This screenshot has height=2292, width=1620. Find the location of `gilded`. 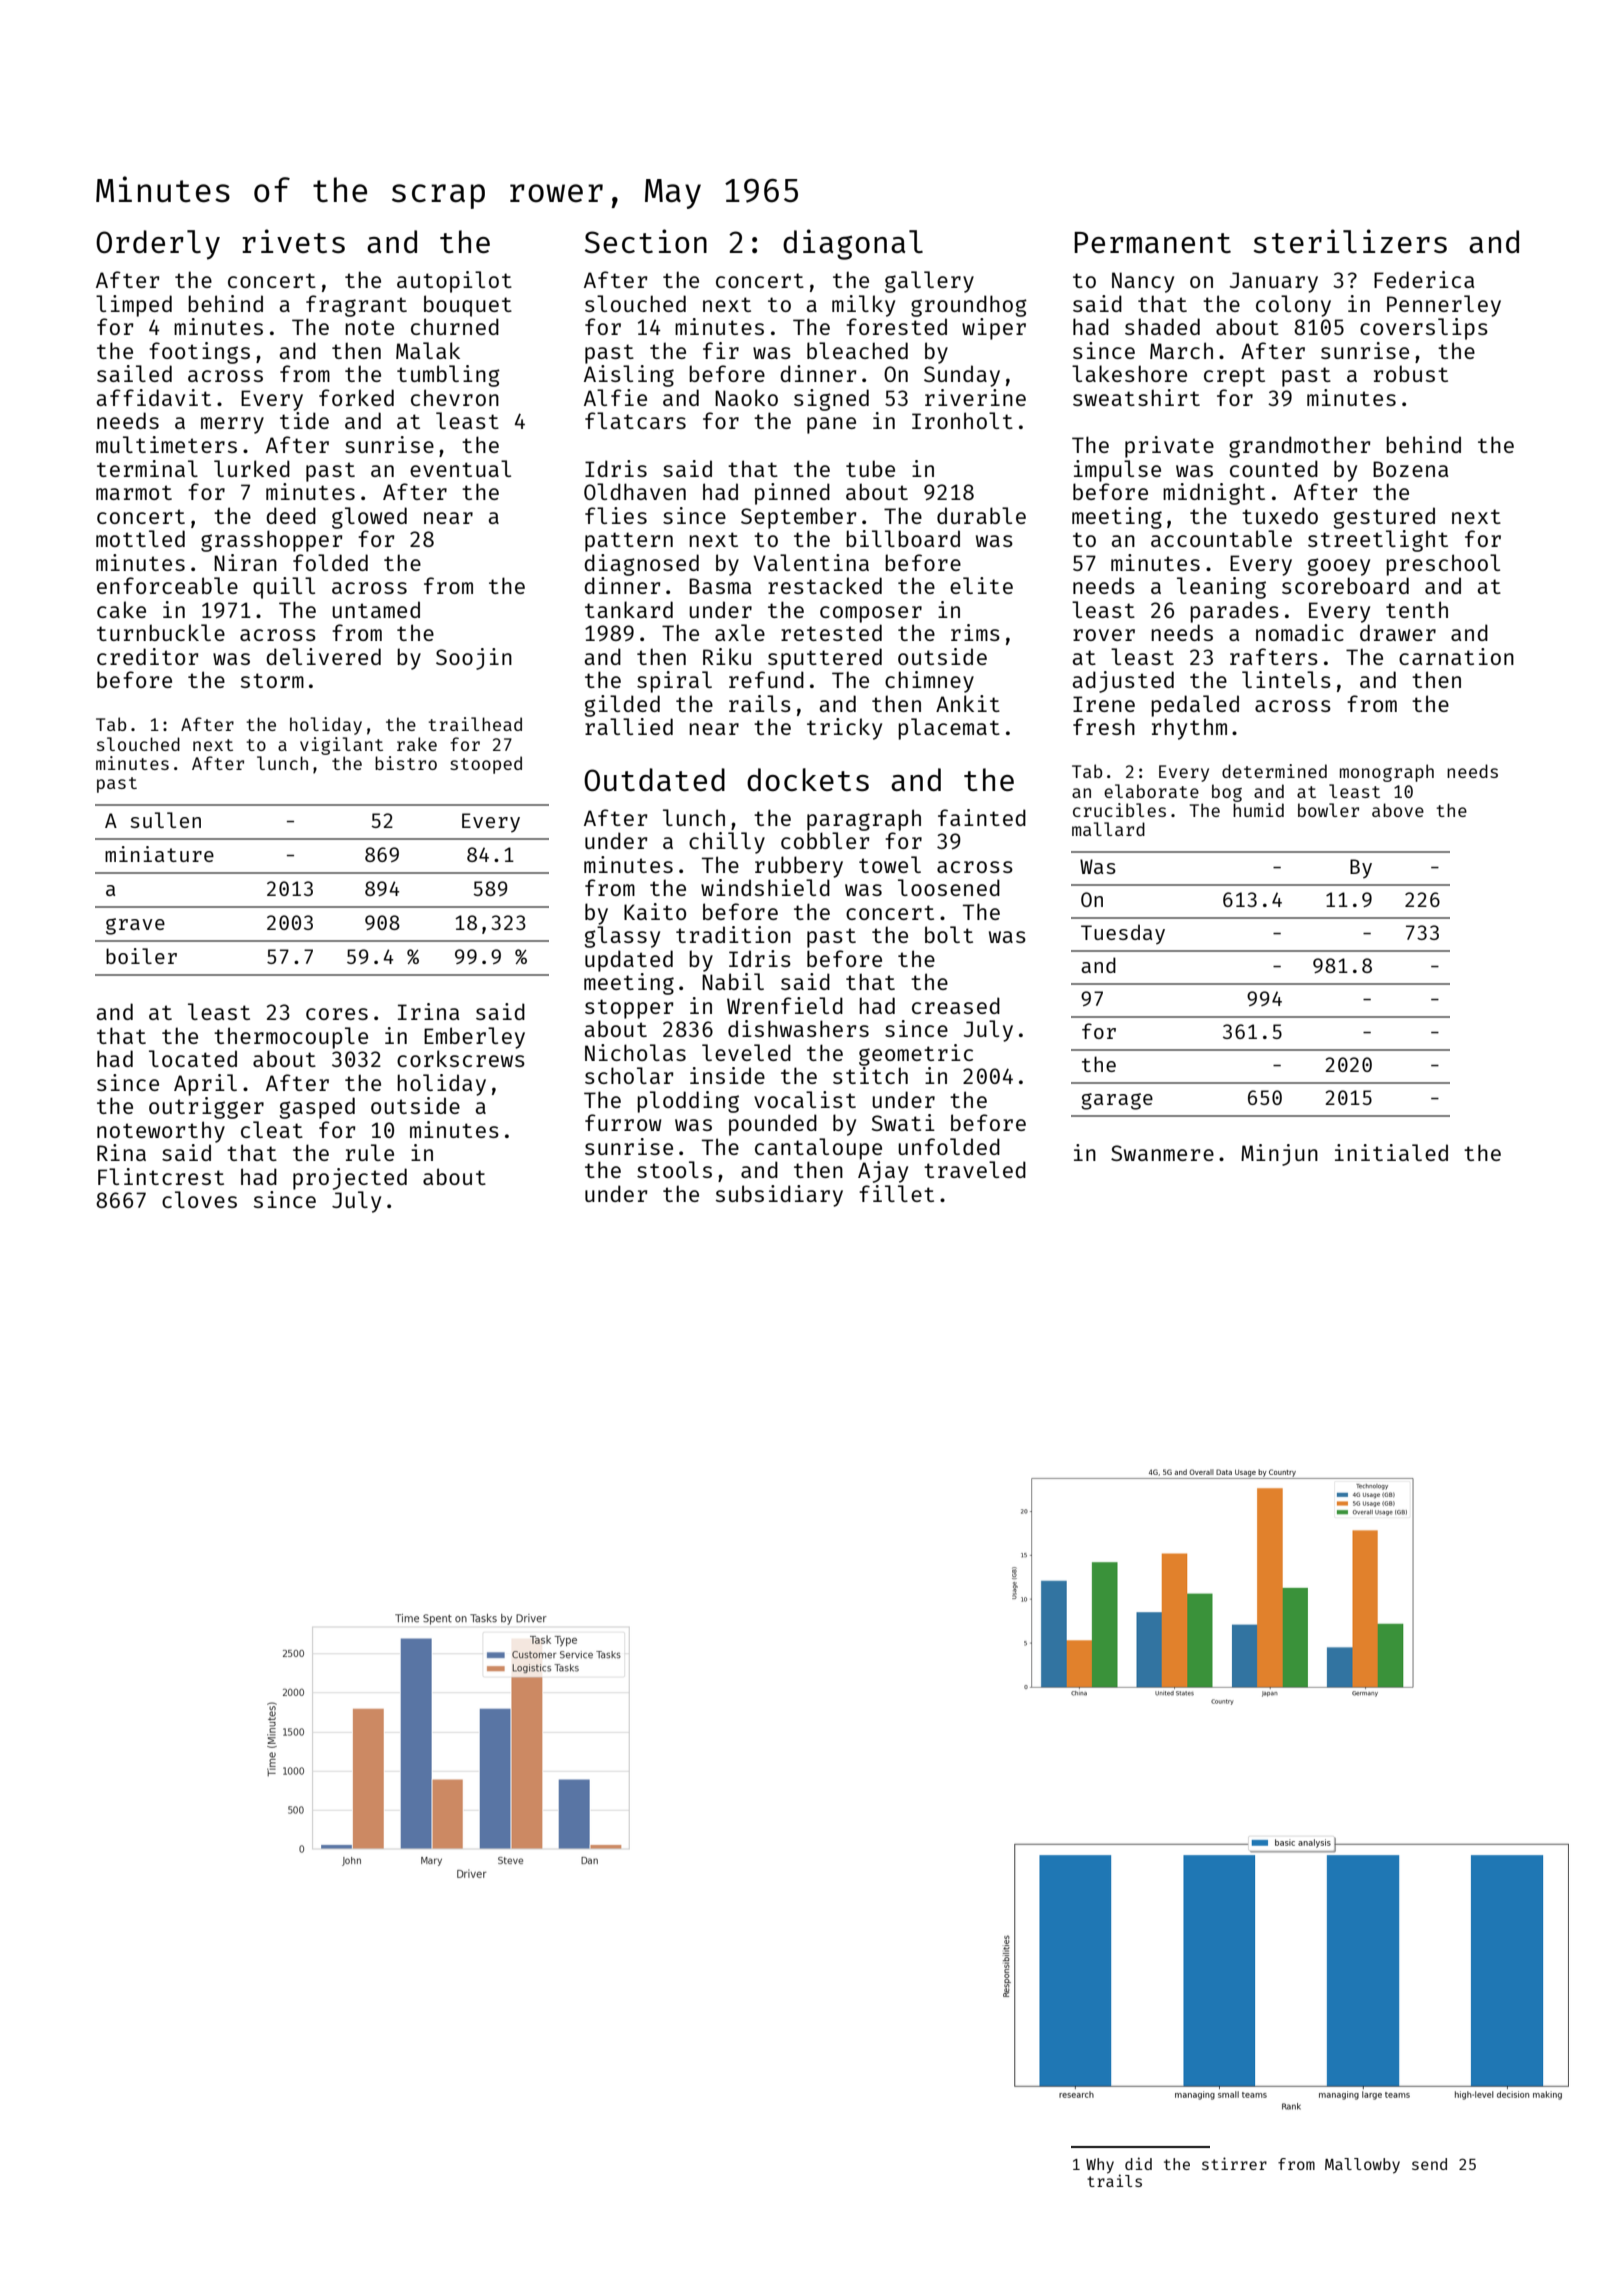

gilded is located at coordinates (622, 706).
